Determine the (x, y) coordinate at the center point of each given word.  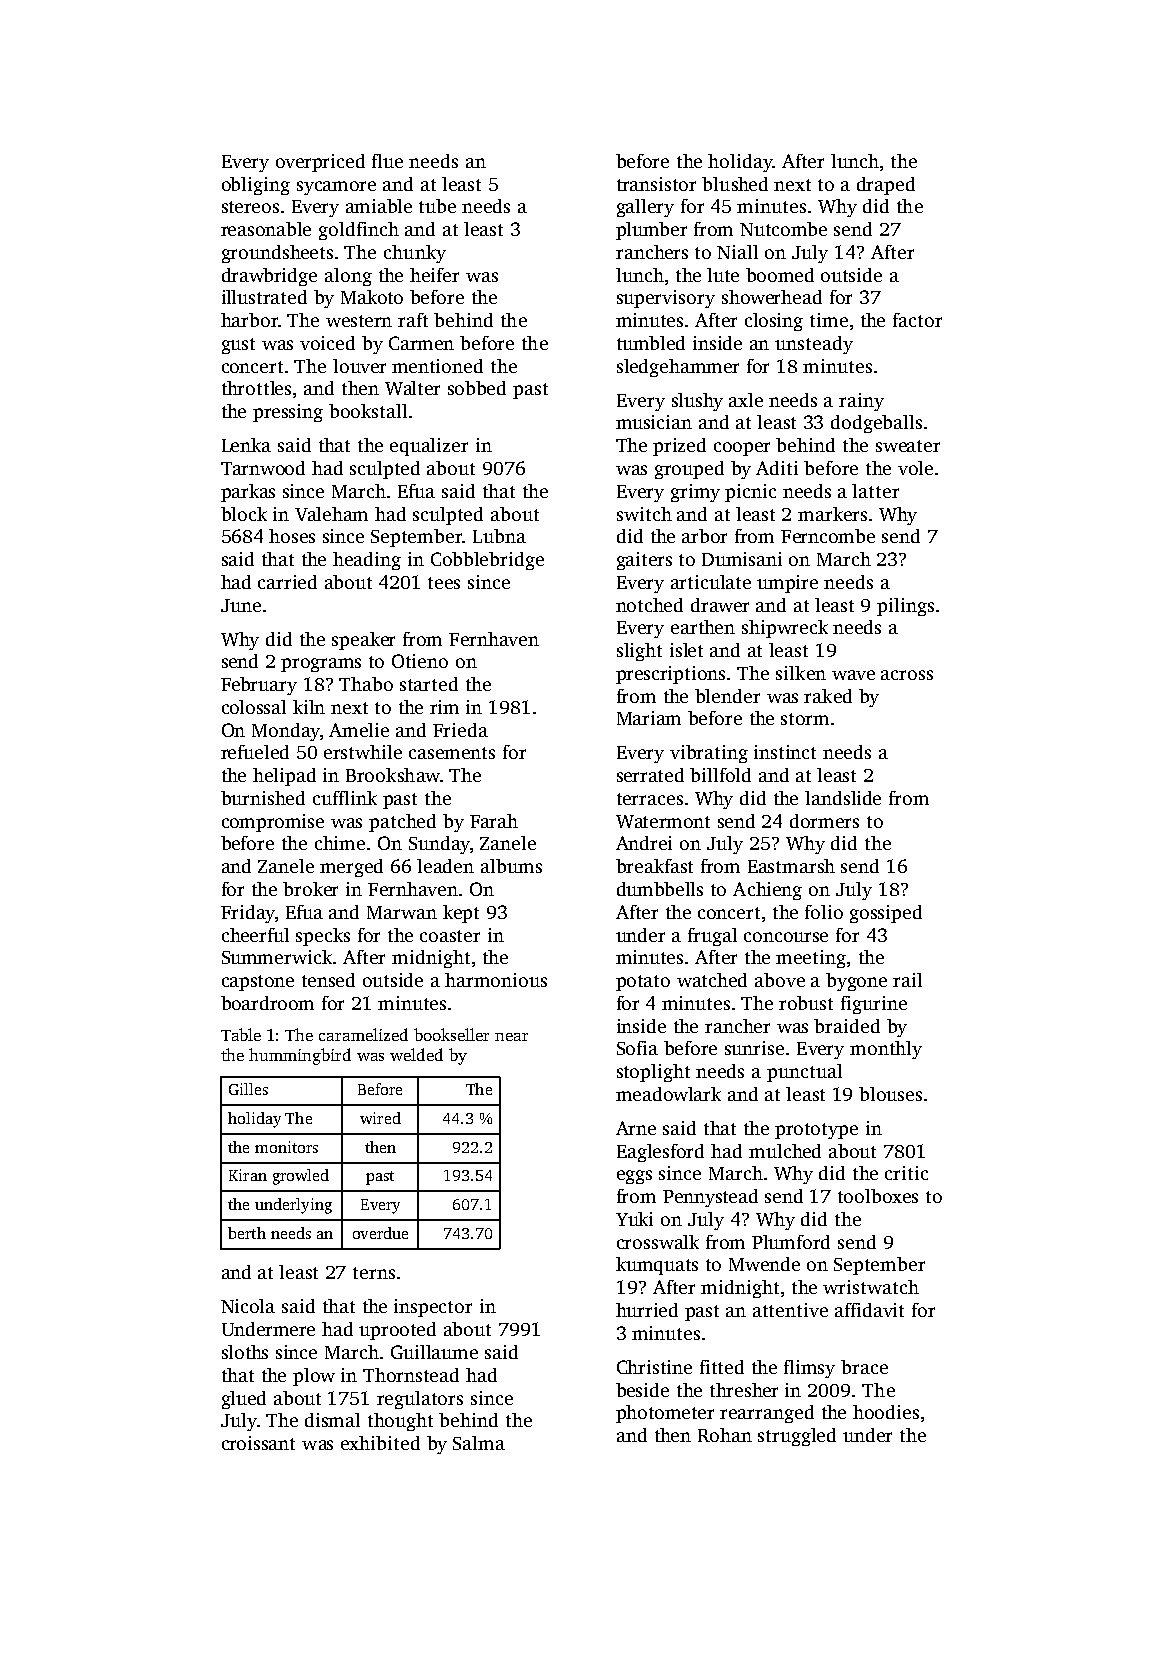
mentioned (437, 366)
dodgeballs (876, 424)
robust (806, 1003)
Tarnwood (263, 468)
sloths (245, 1352)
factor (917, 320)
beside (642, 1390)
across (907, 675)
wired (380, 1118)
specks (323, 937)
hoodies (886, 1412)
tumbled (651, 343)
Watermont (663, 821)
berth (247, 1233)
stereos (250, 207)
